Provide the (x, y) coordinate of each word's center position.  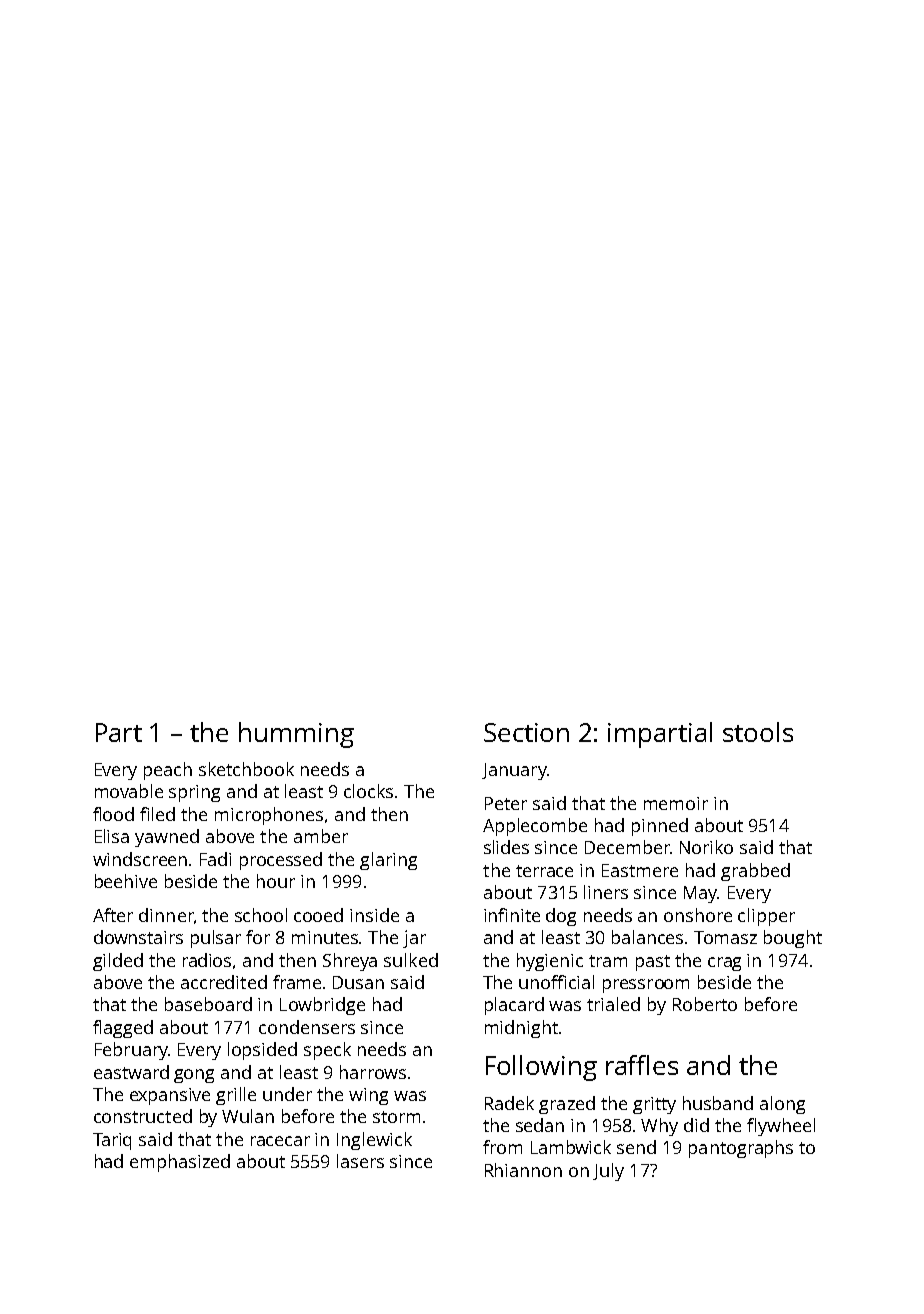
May (700, 894)
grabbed (755, 872)
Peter (506, 803)
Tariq (112, 1141)
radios (207, 960)
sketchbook (246, 769)
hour (276, 881)
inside (374, 915)
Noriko (706, 847)
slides (506, 847)
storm (396, 1117)
